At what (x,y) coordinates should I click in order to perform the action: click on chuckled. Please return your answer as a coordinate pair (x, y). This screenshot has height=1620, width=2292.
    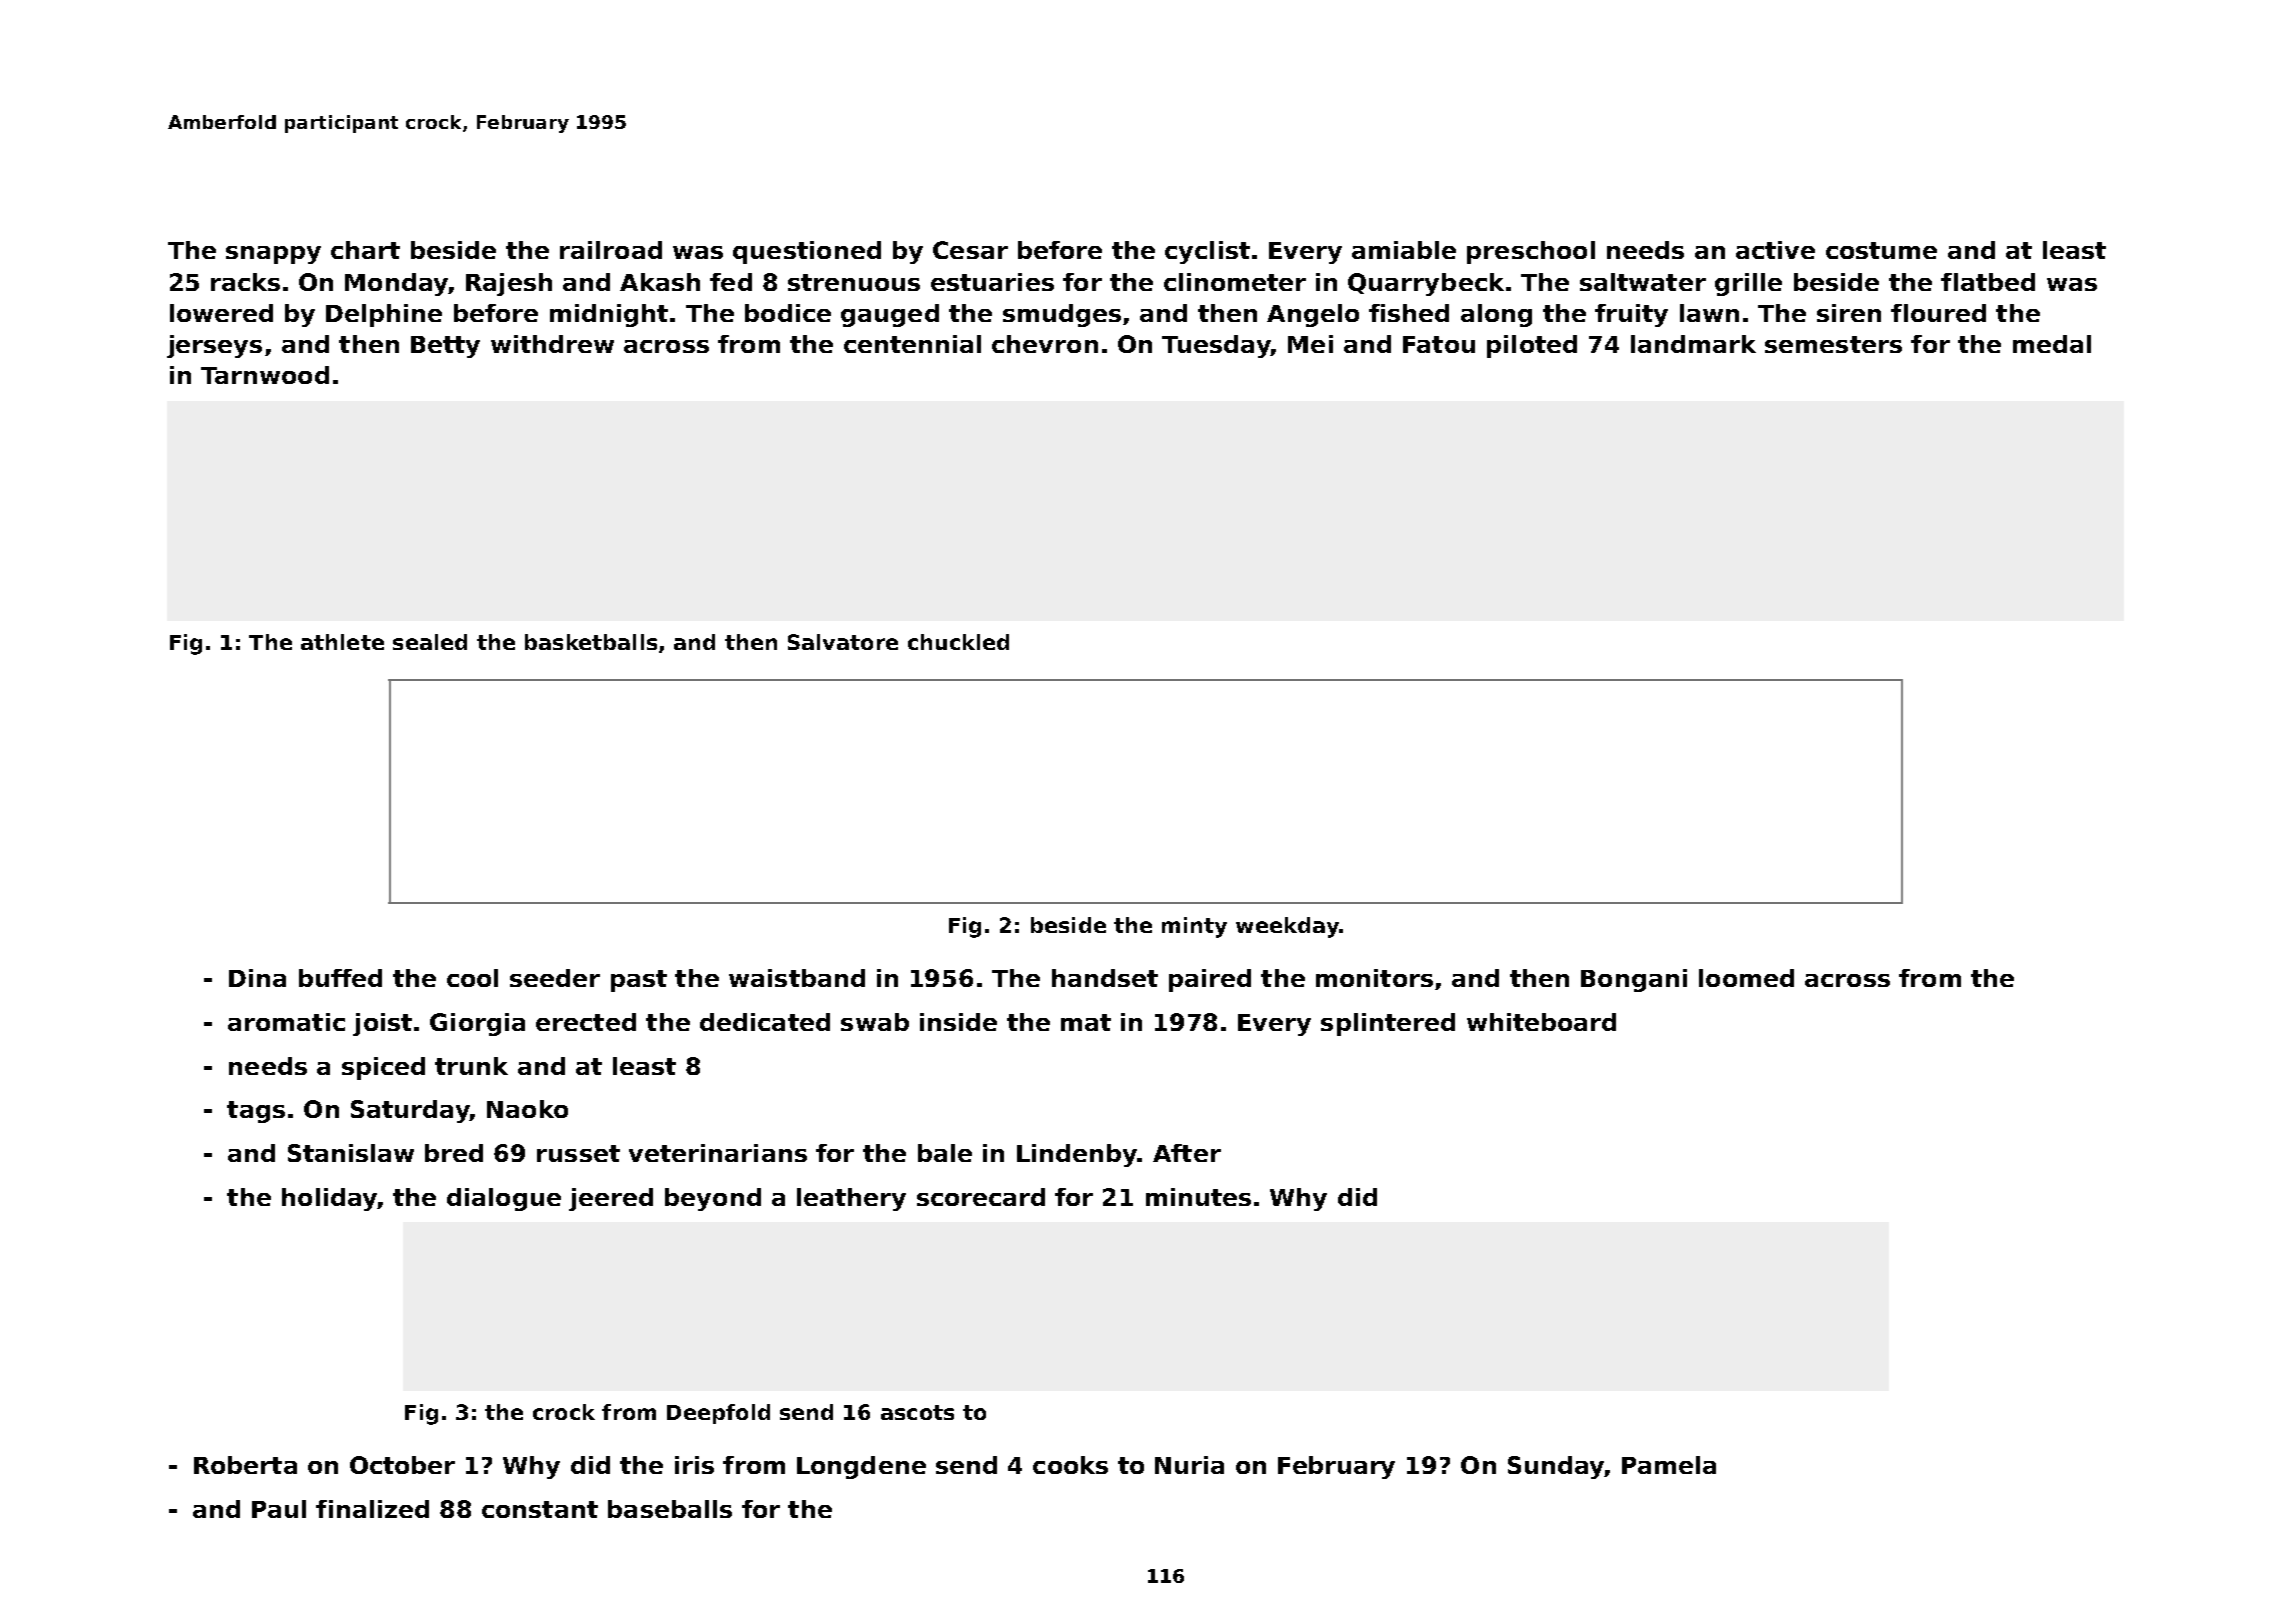
    Looking at the image, I should click on (958, 642).
